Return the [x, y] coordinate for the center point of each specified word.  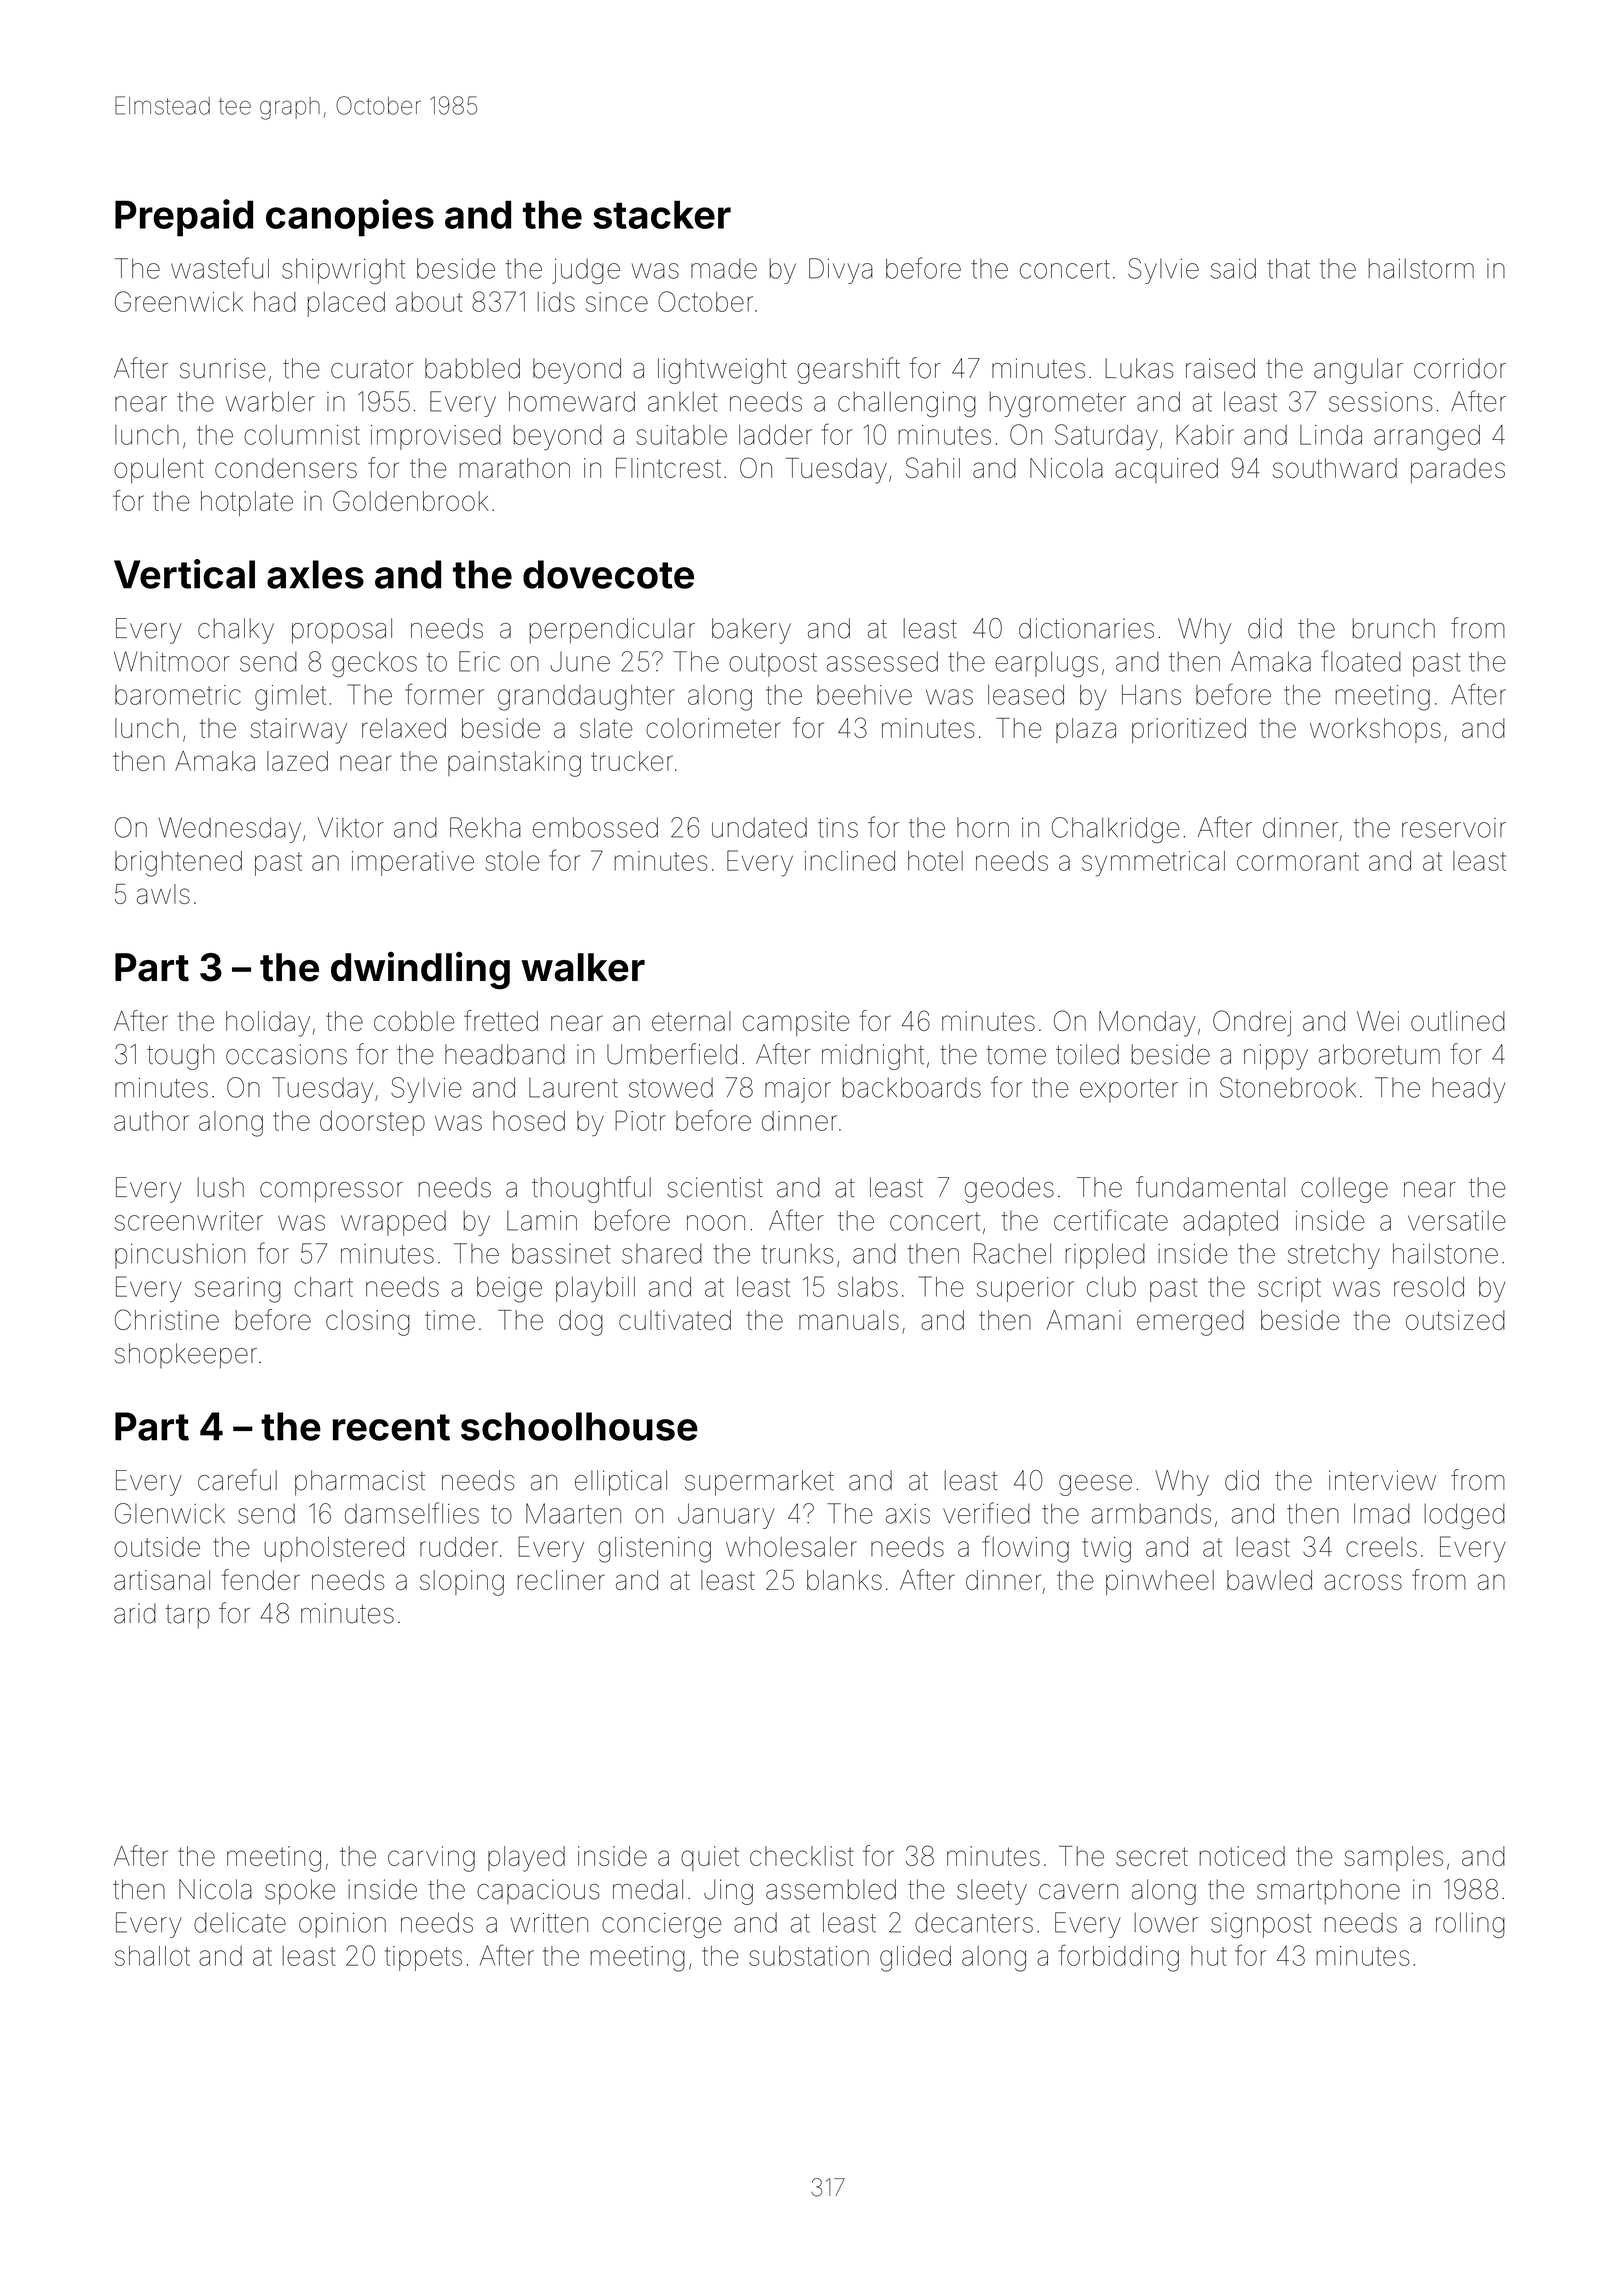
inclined [850, 861]
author [151, 1121]
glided [915, 1959]
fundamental [1210, 1187]
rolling [1470, 1925]
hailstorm [1421, 268]
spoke [300, 1892]
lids [556, 302]
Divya [841, 271]
